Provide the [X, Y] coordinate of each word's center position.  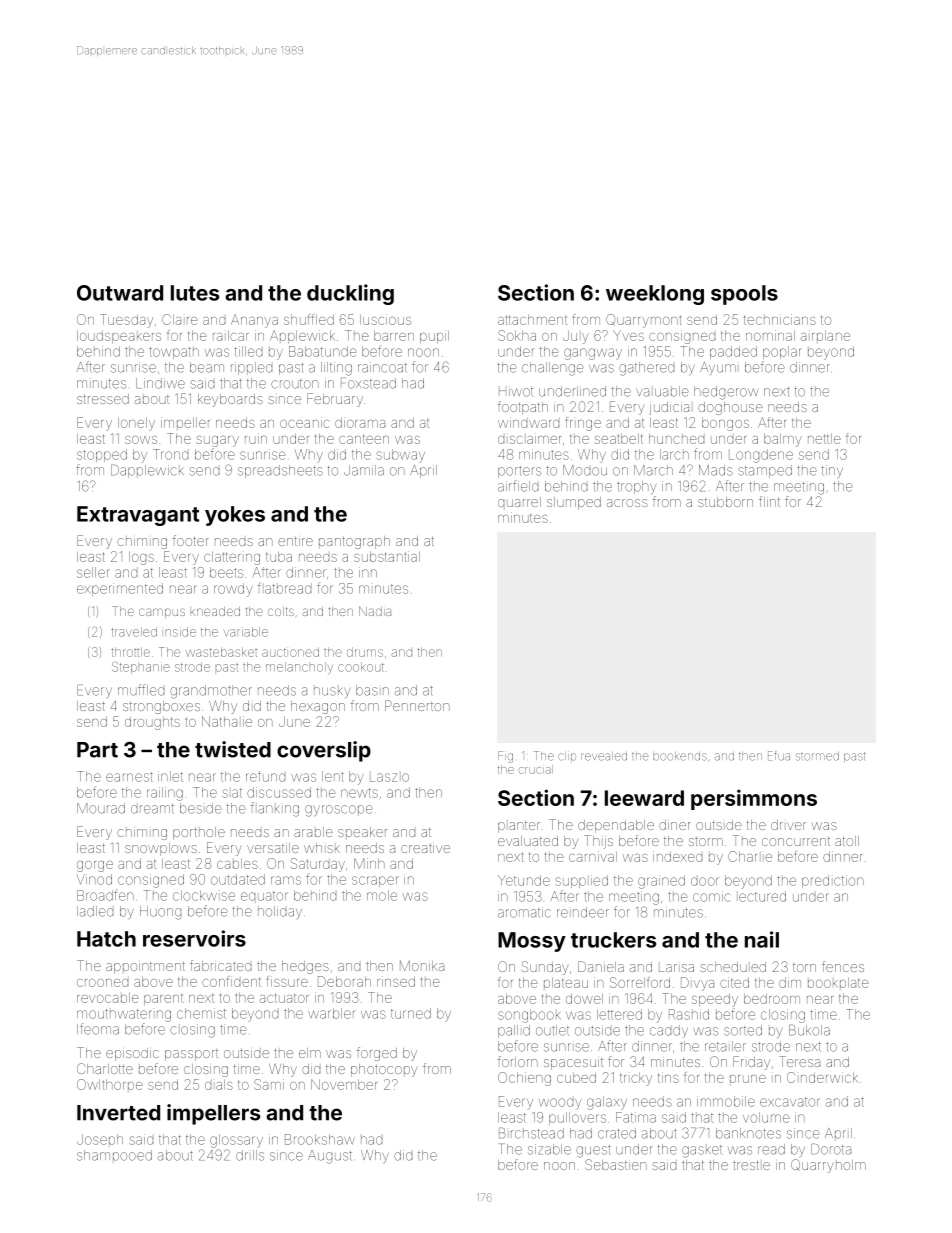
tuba [279, 557]
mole [382, 895]
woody [560, 1104]
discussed [279, 792]
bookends [680, 756]
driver [788, 825]
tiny [832, 471]
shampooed [114, 1155]
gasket [702, 1151]
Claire [180, 319]
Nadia [375, 611]
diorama [360, 422]
